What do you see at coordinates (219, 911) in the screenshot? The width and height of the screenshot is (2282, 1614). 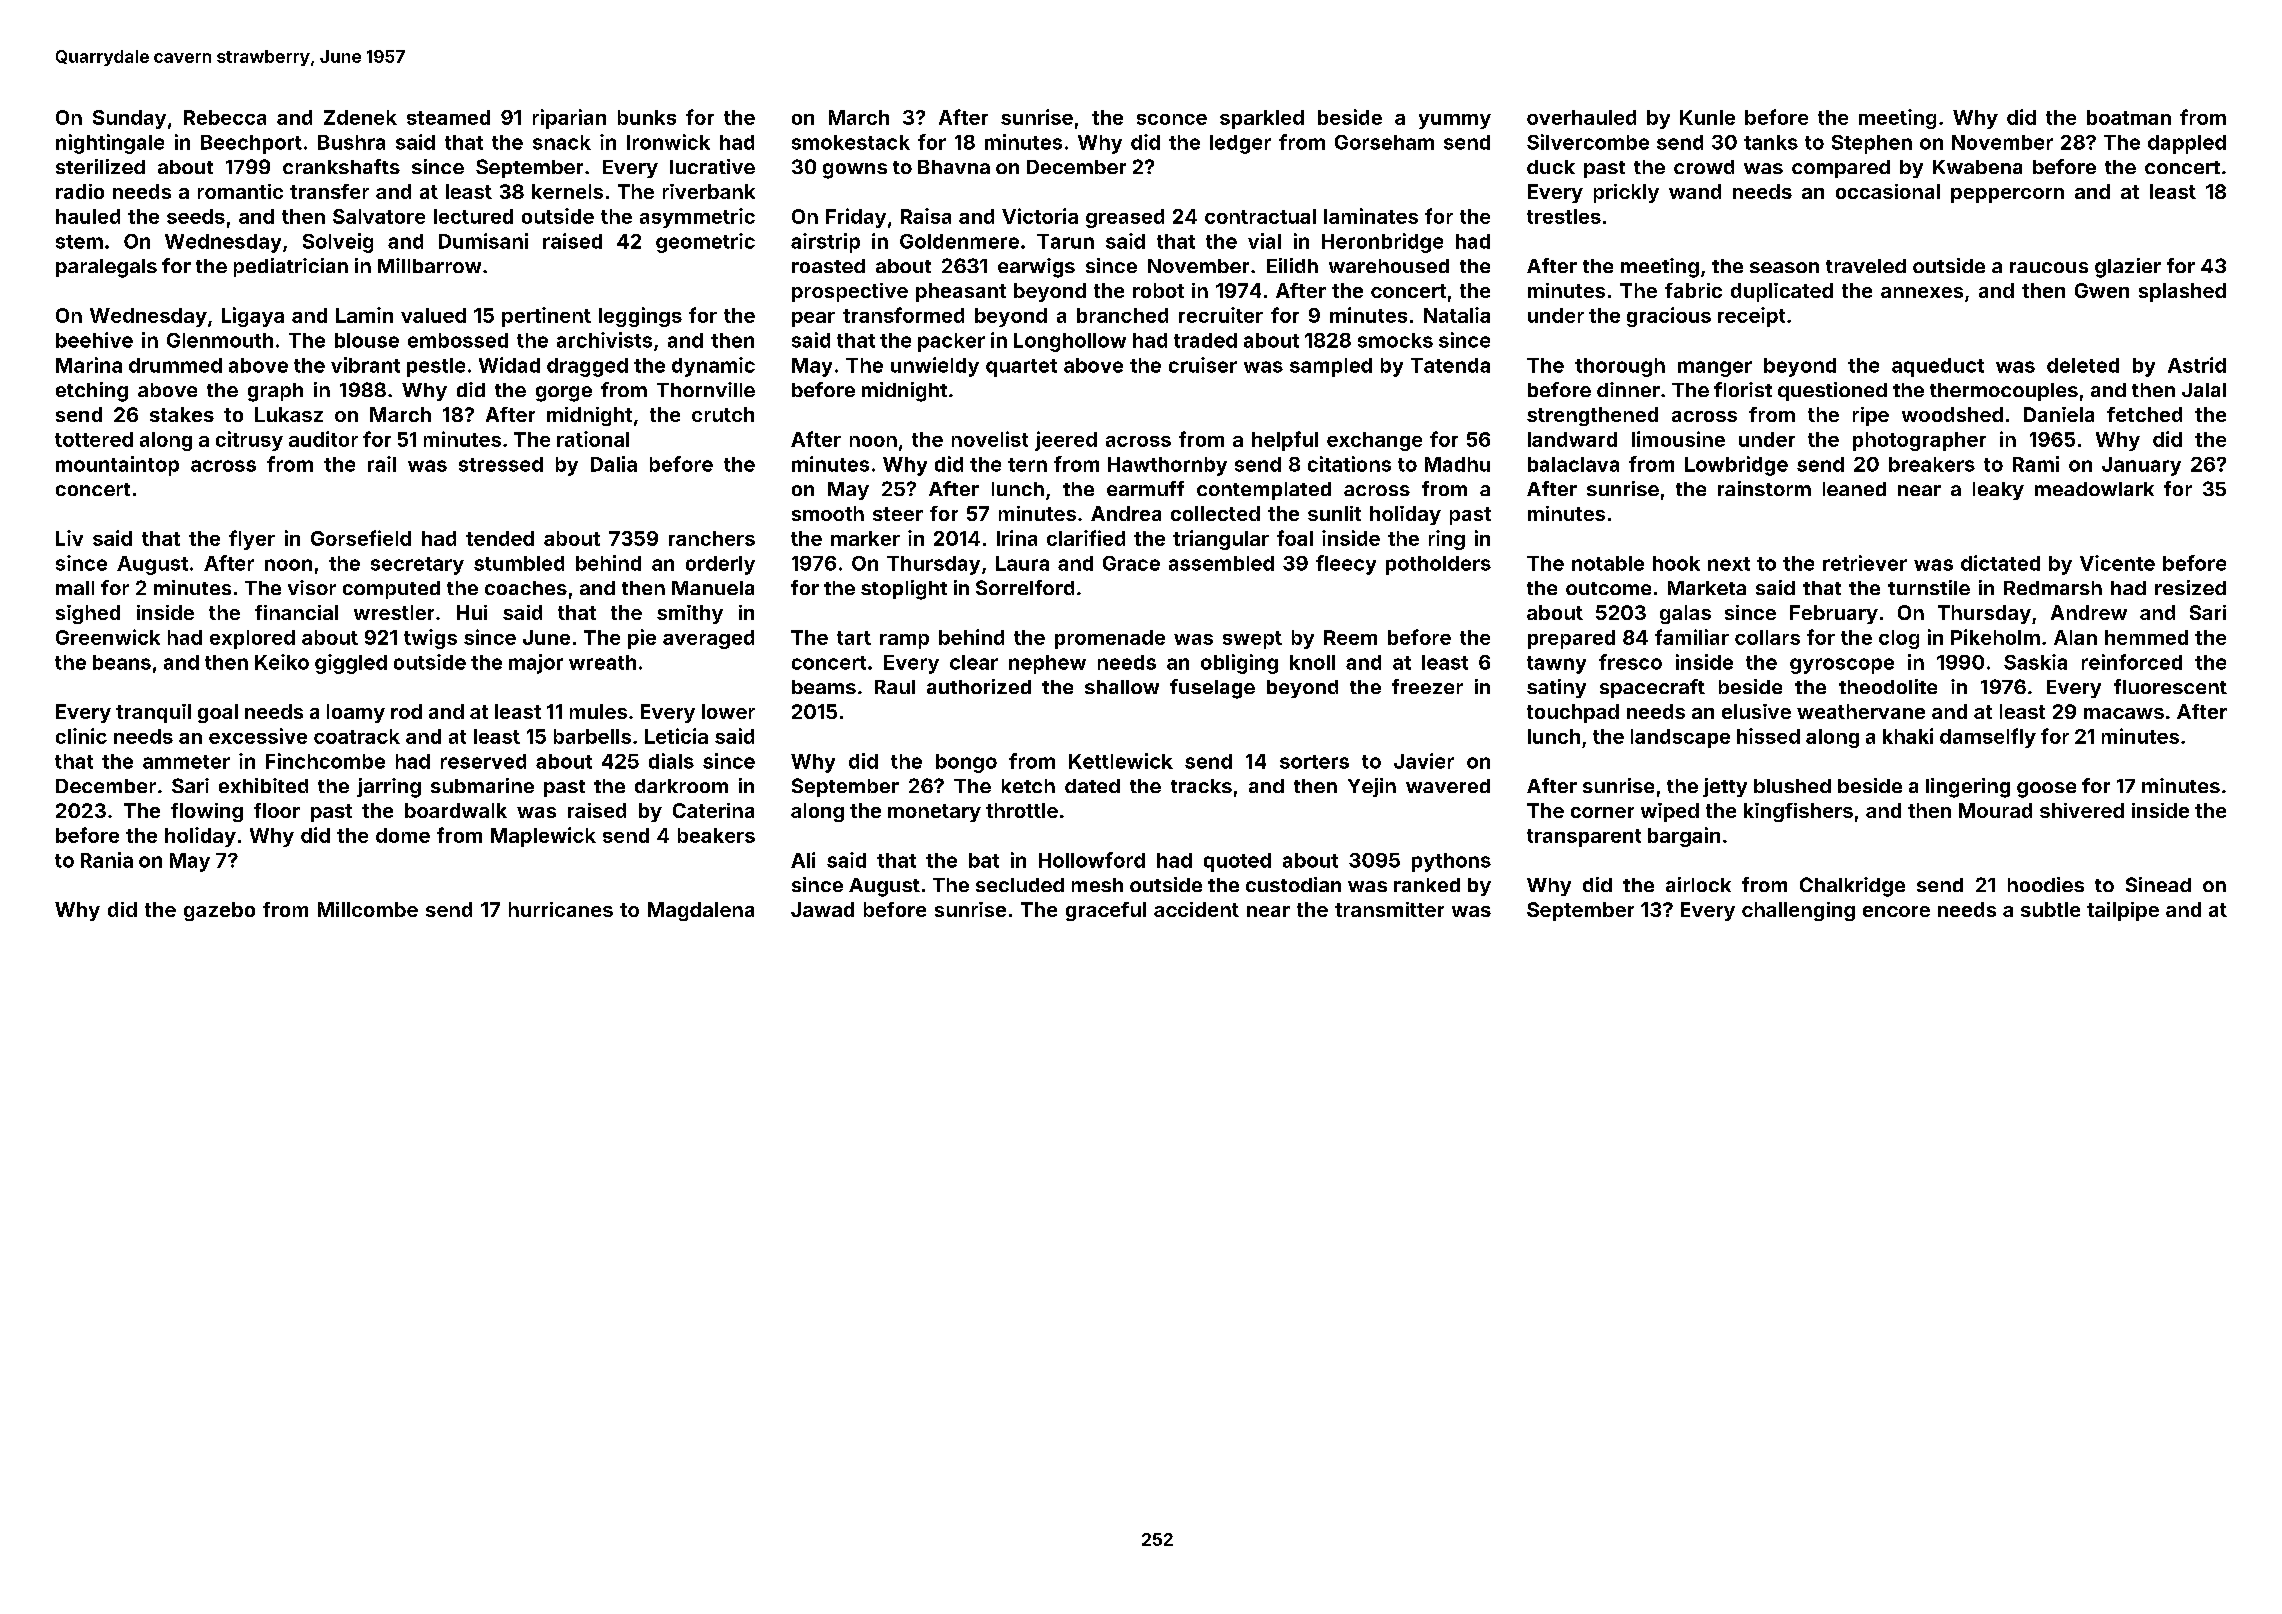 I see `gazebo` at bounding box center [219, 911].
